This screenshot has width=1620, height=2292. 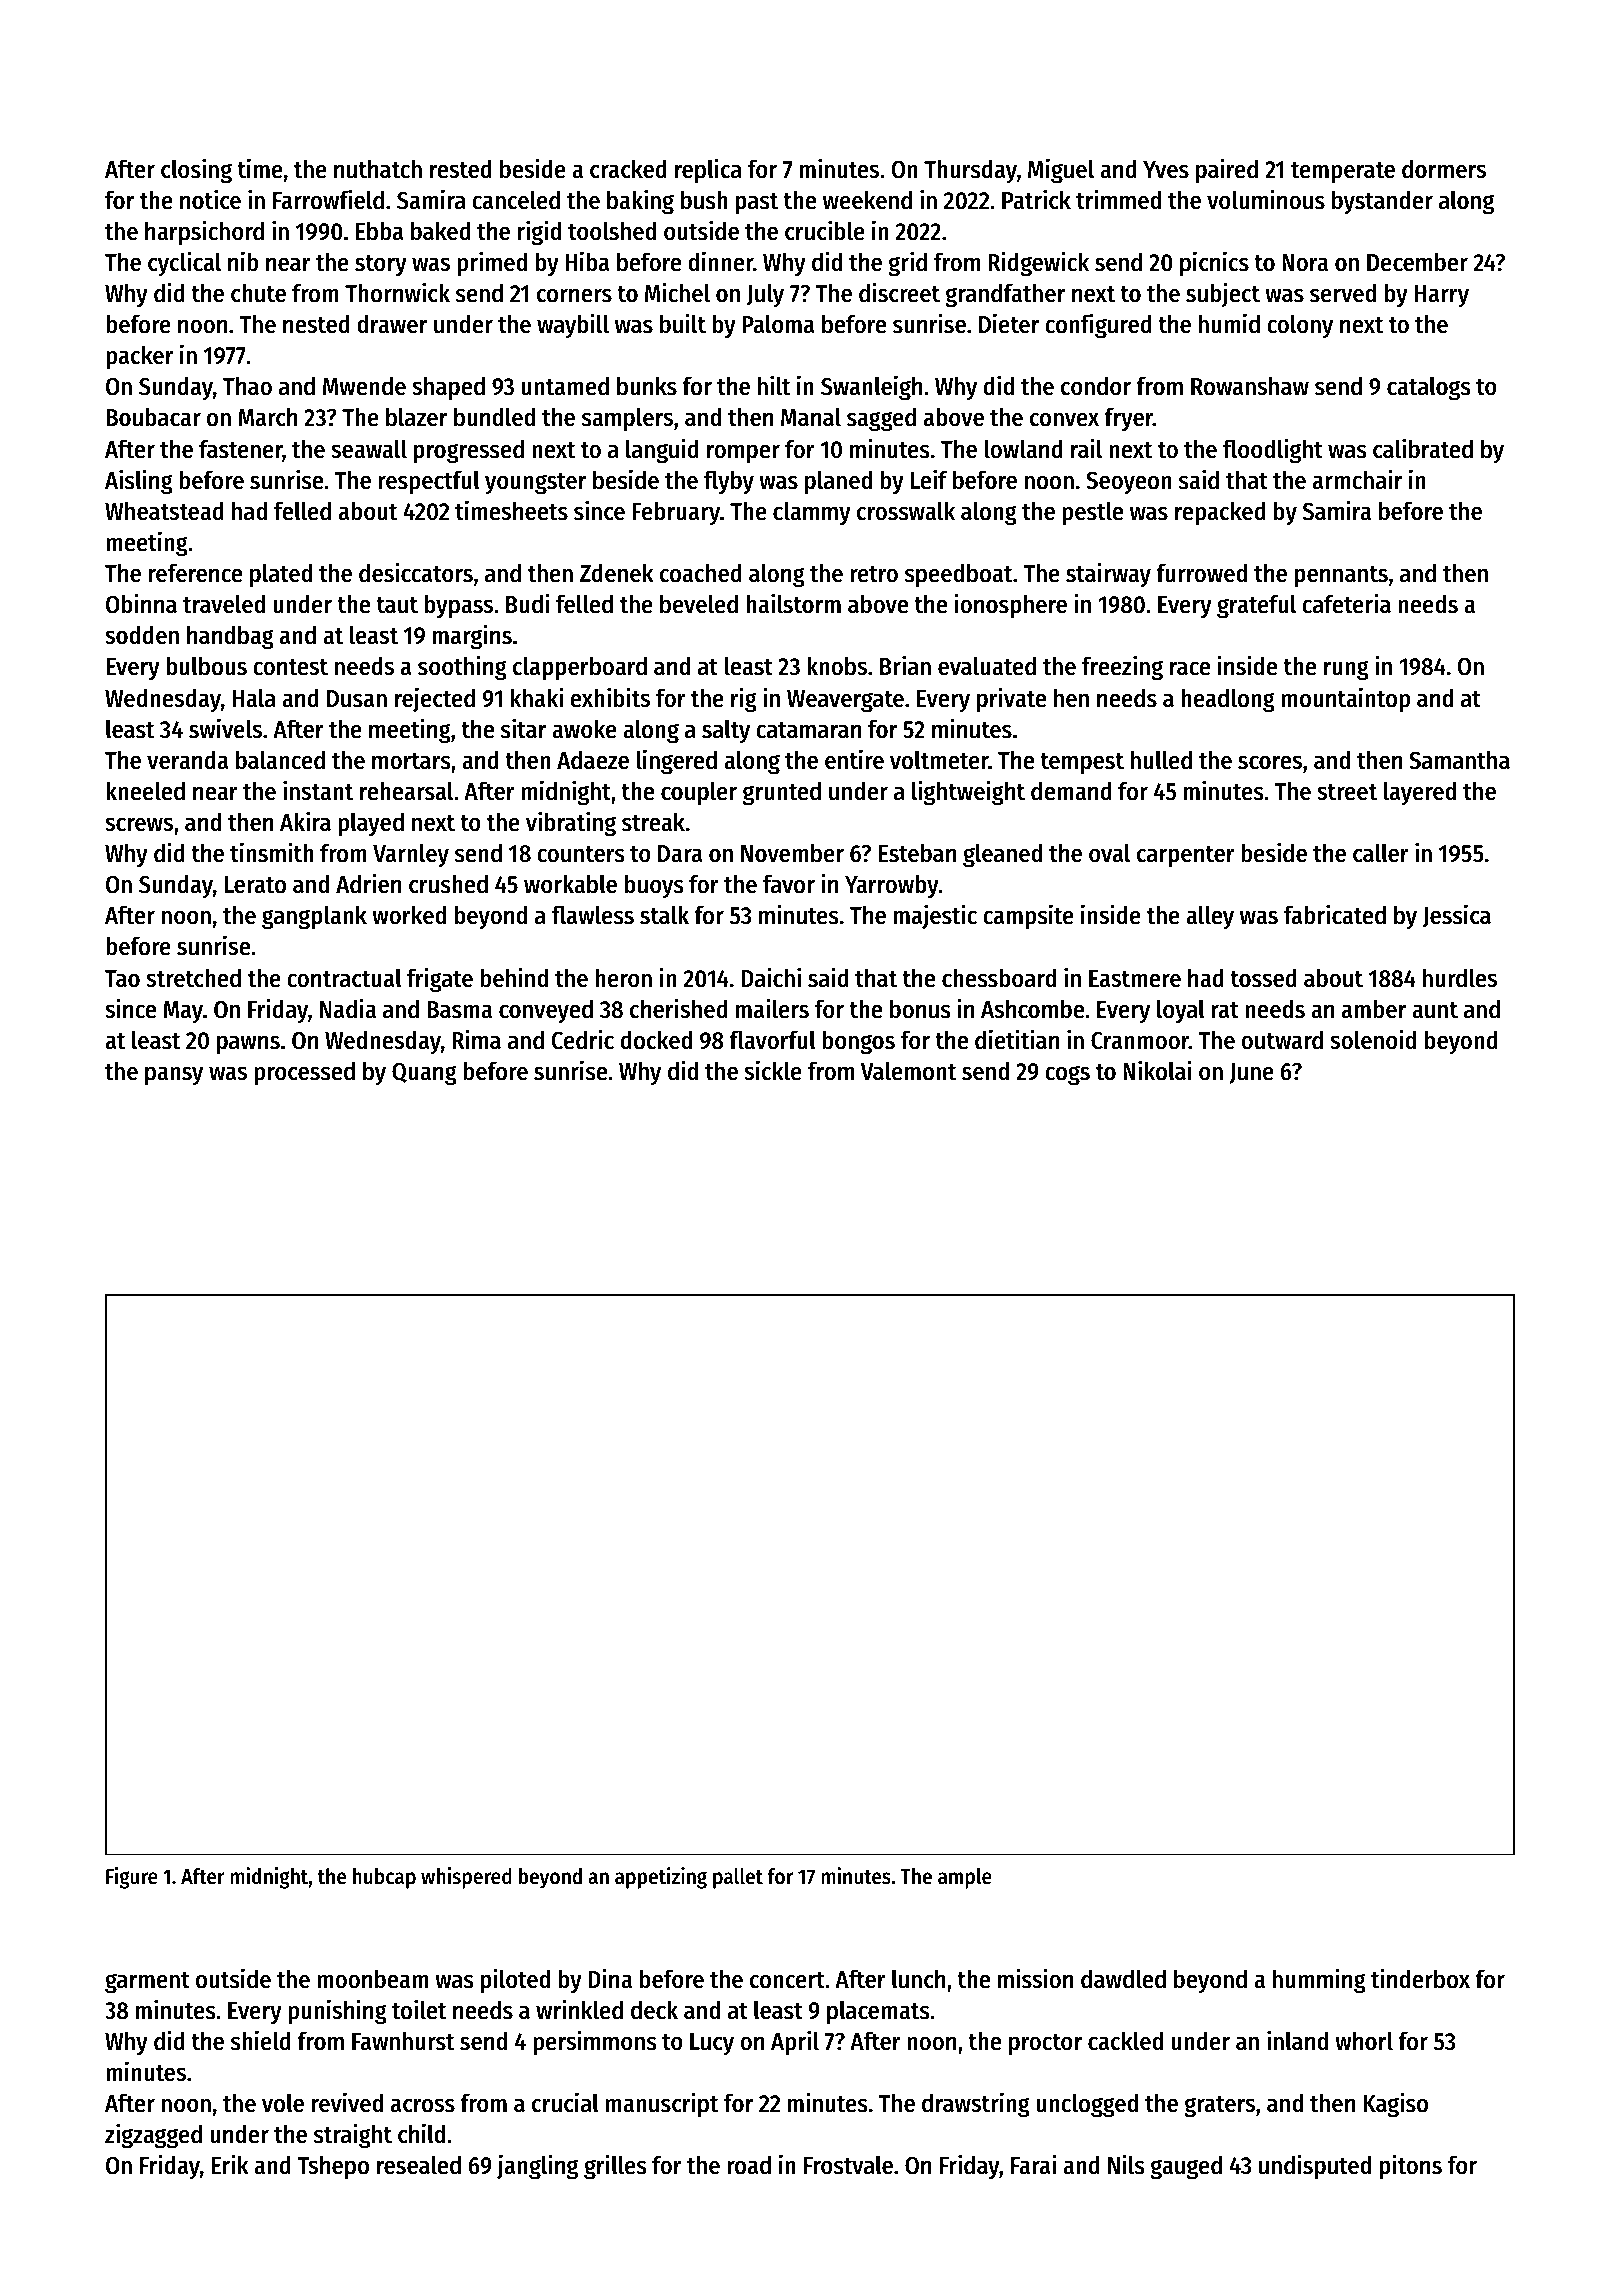 What do you see at coordinates (738, 1878) in the screenshot?
I see `pallet` at bounding box center [738, 1878].
